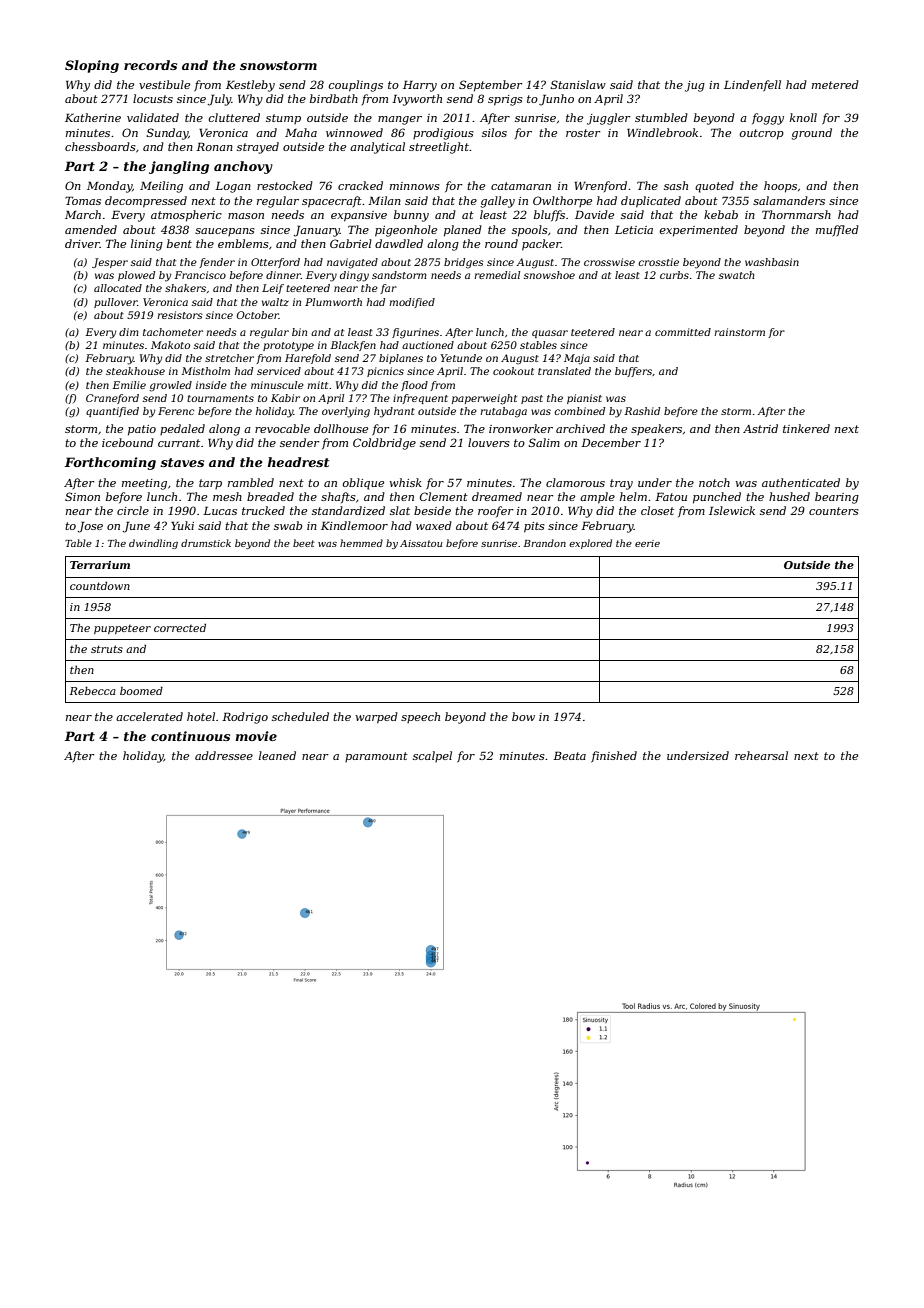  Describe the element at coordinates (806, 428) in the screenshot. I see `tinkered` at that location.
